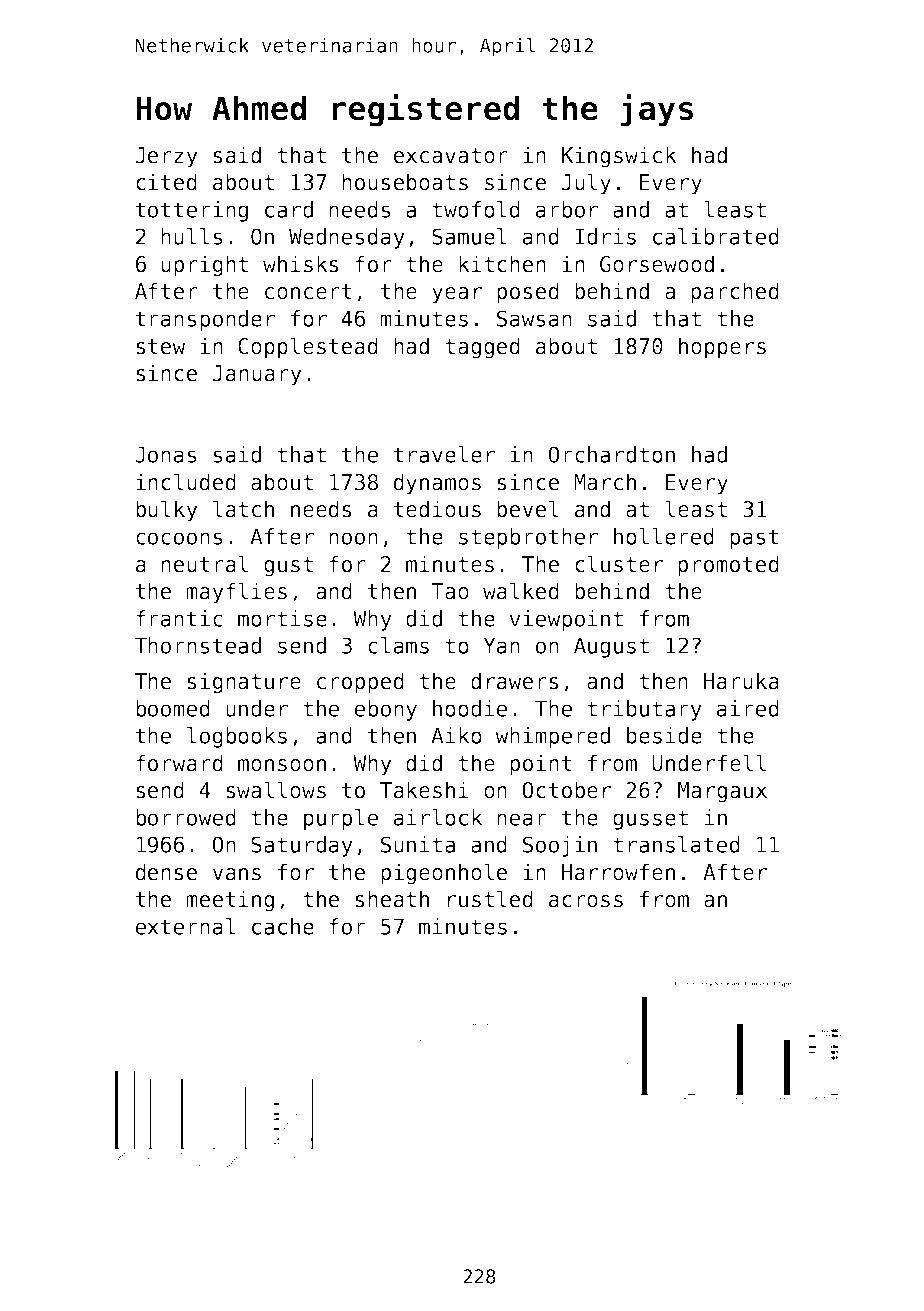  Describe the element at coordinates (360, 683) in the page. I see `cropped` at that location.
